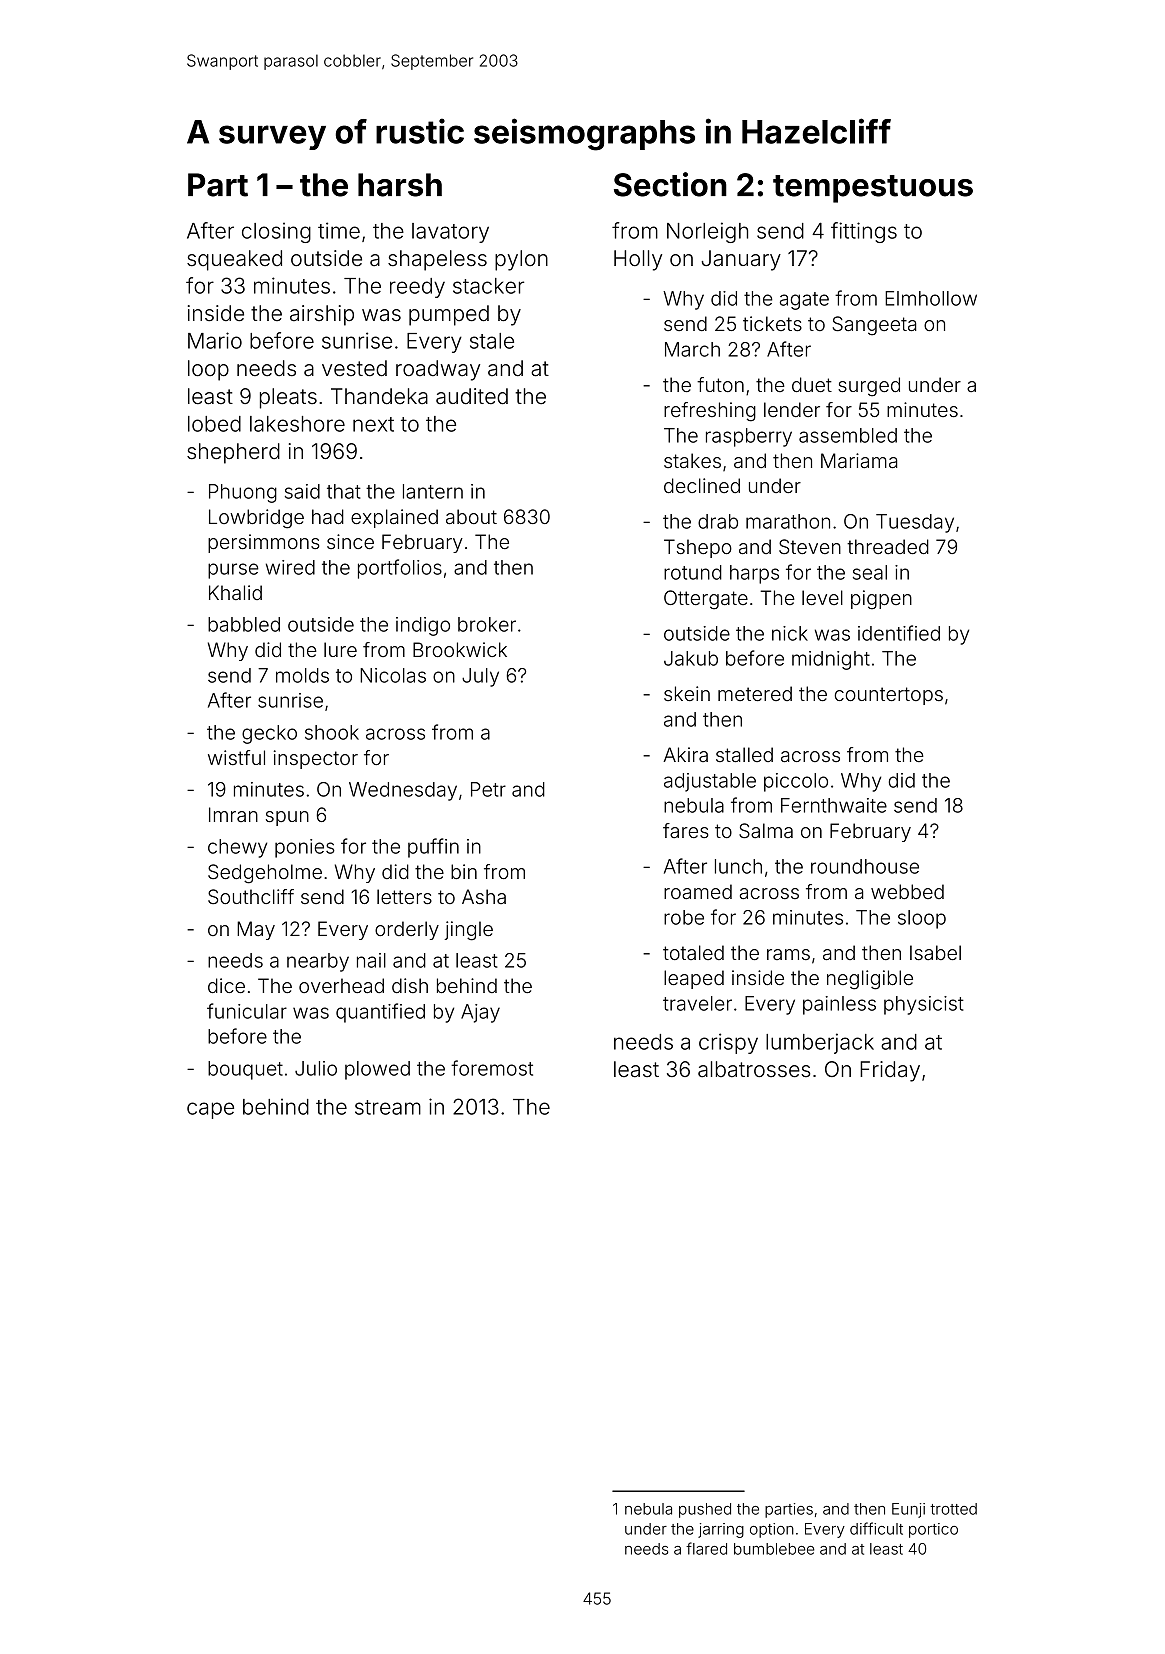 This screenshot has height=1654, width=1165. I want to click on harsh, so click(400, 185).
